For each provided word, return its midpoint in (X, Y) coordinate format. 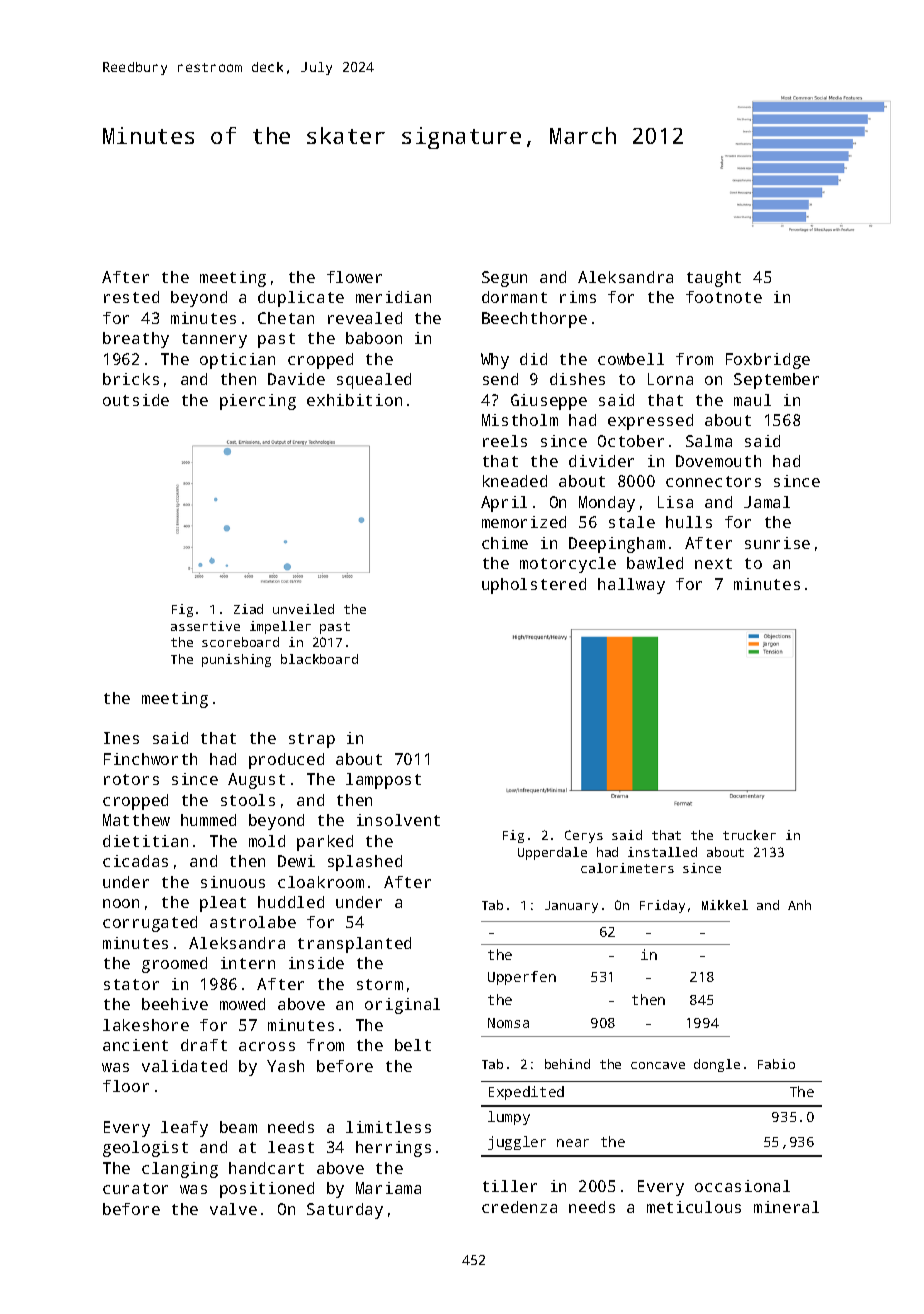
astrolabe (253, 922)
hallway (631, 586)
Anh (799, 905)
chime (505, 543)
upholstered (534, 586)
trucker (749, 835)
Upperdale (552, 853)
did (533, 359)
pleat (223, 904)
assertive (205, 626)
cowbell (631, 359)
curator (135, 1188)
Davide (296, 379)
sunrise (777, 543)
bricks (131, 379)
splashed (365, 863)
